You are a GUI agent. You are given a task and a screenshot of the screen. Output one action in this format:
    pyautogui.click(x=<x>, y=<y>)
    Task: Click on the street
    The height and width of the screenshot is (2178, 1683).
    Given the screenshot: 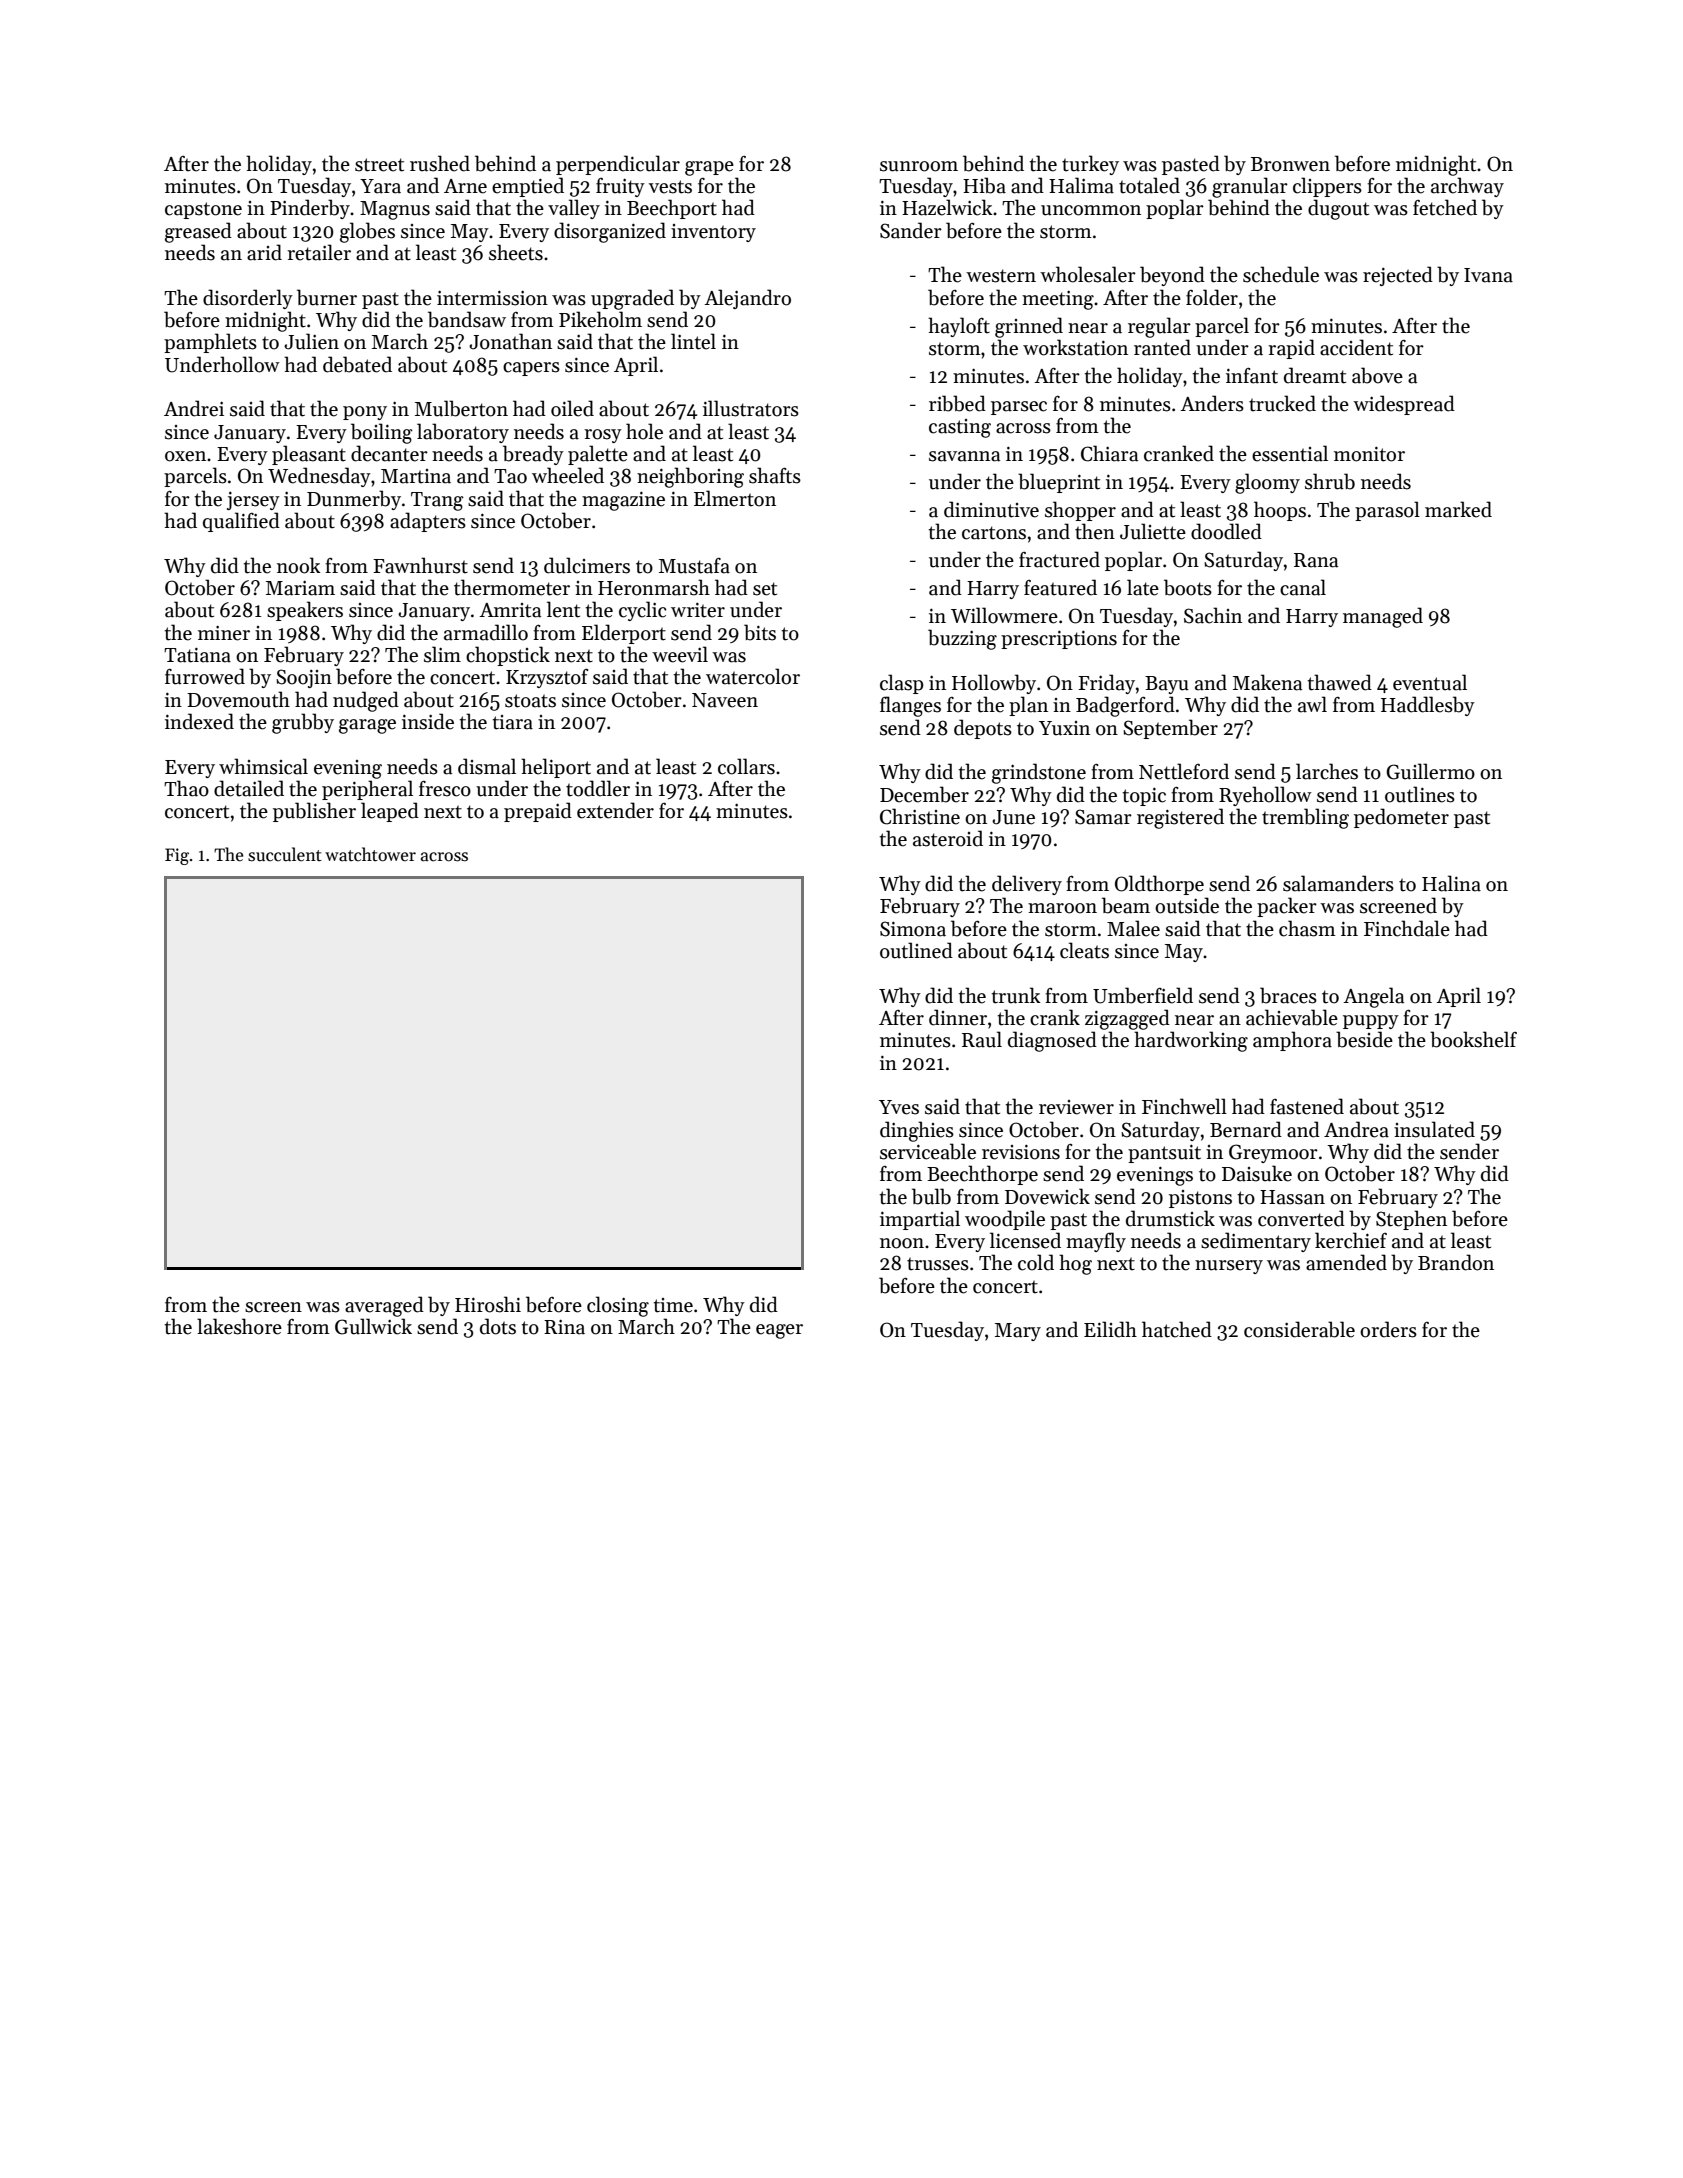 What is the action you would take?
    pyautogui.click(x=379, y=165)
